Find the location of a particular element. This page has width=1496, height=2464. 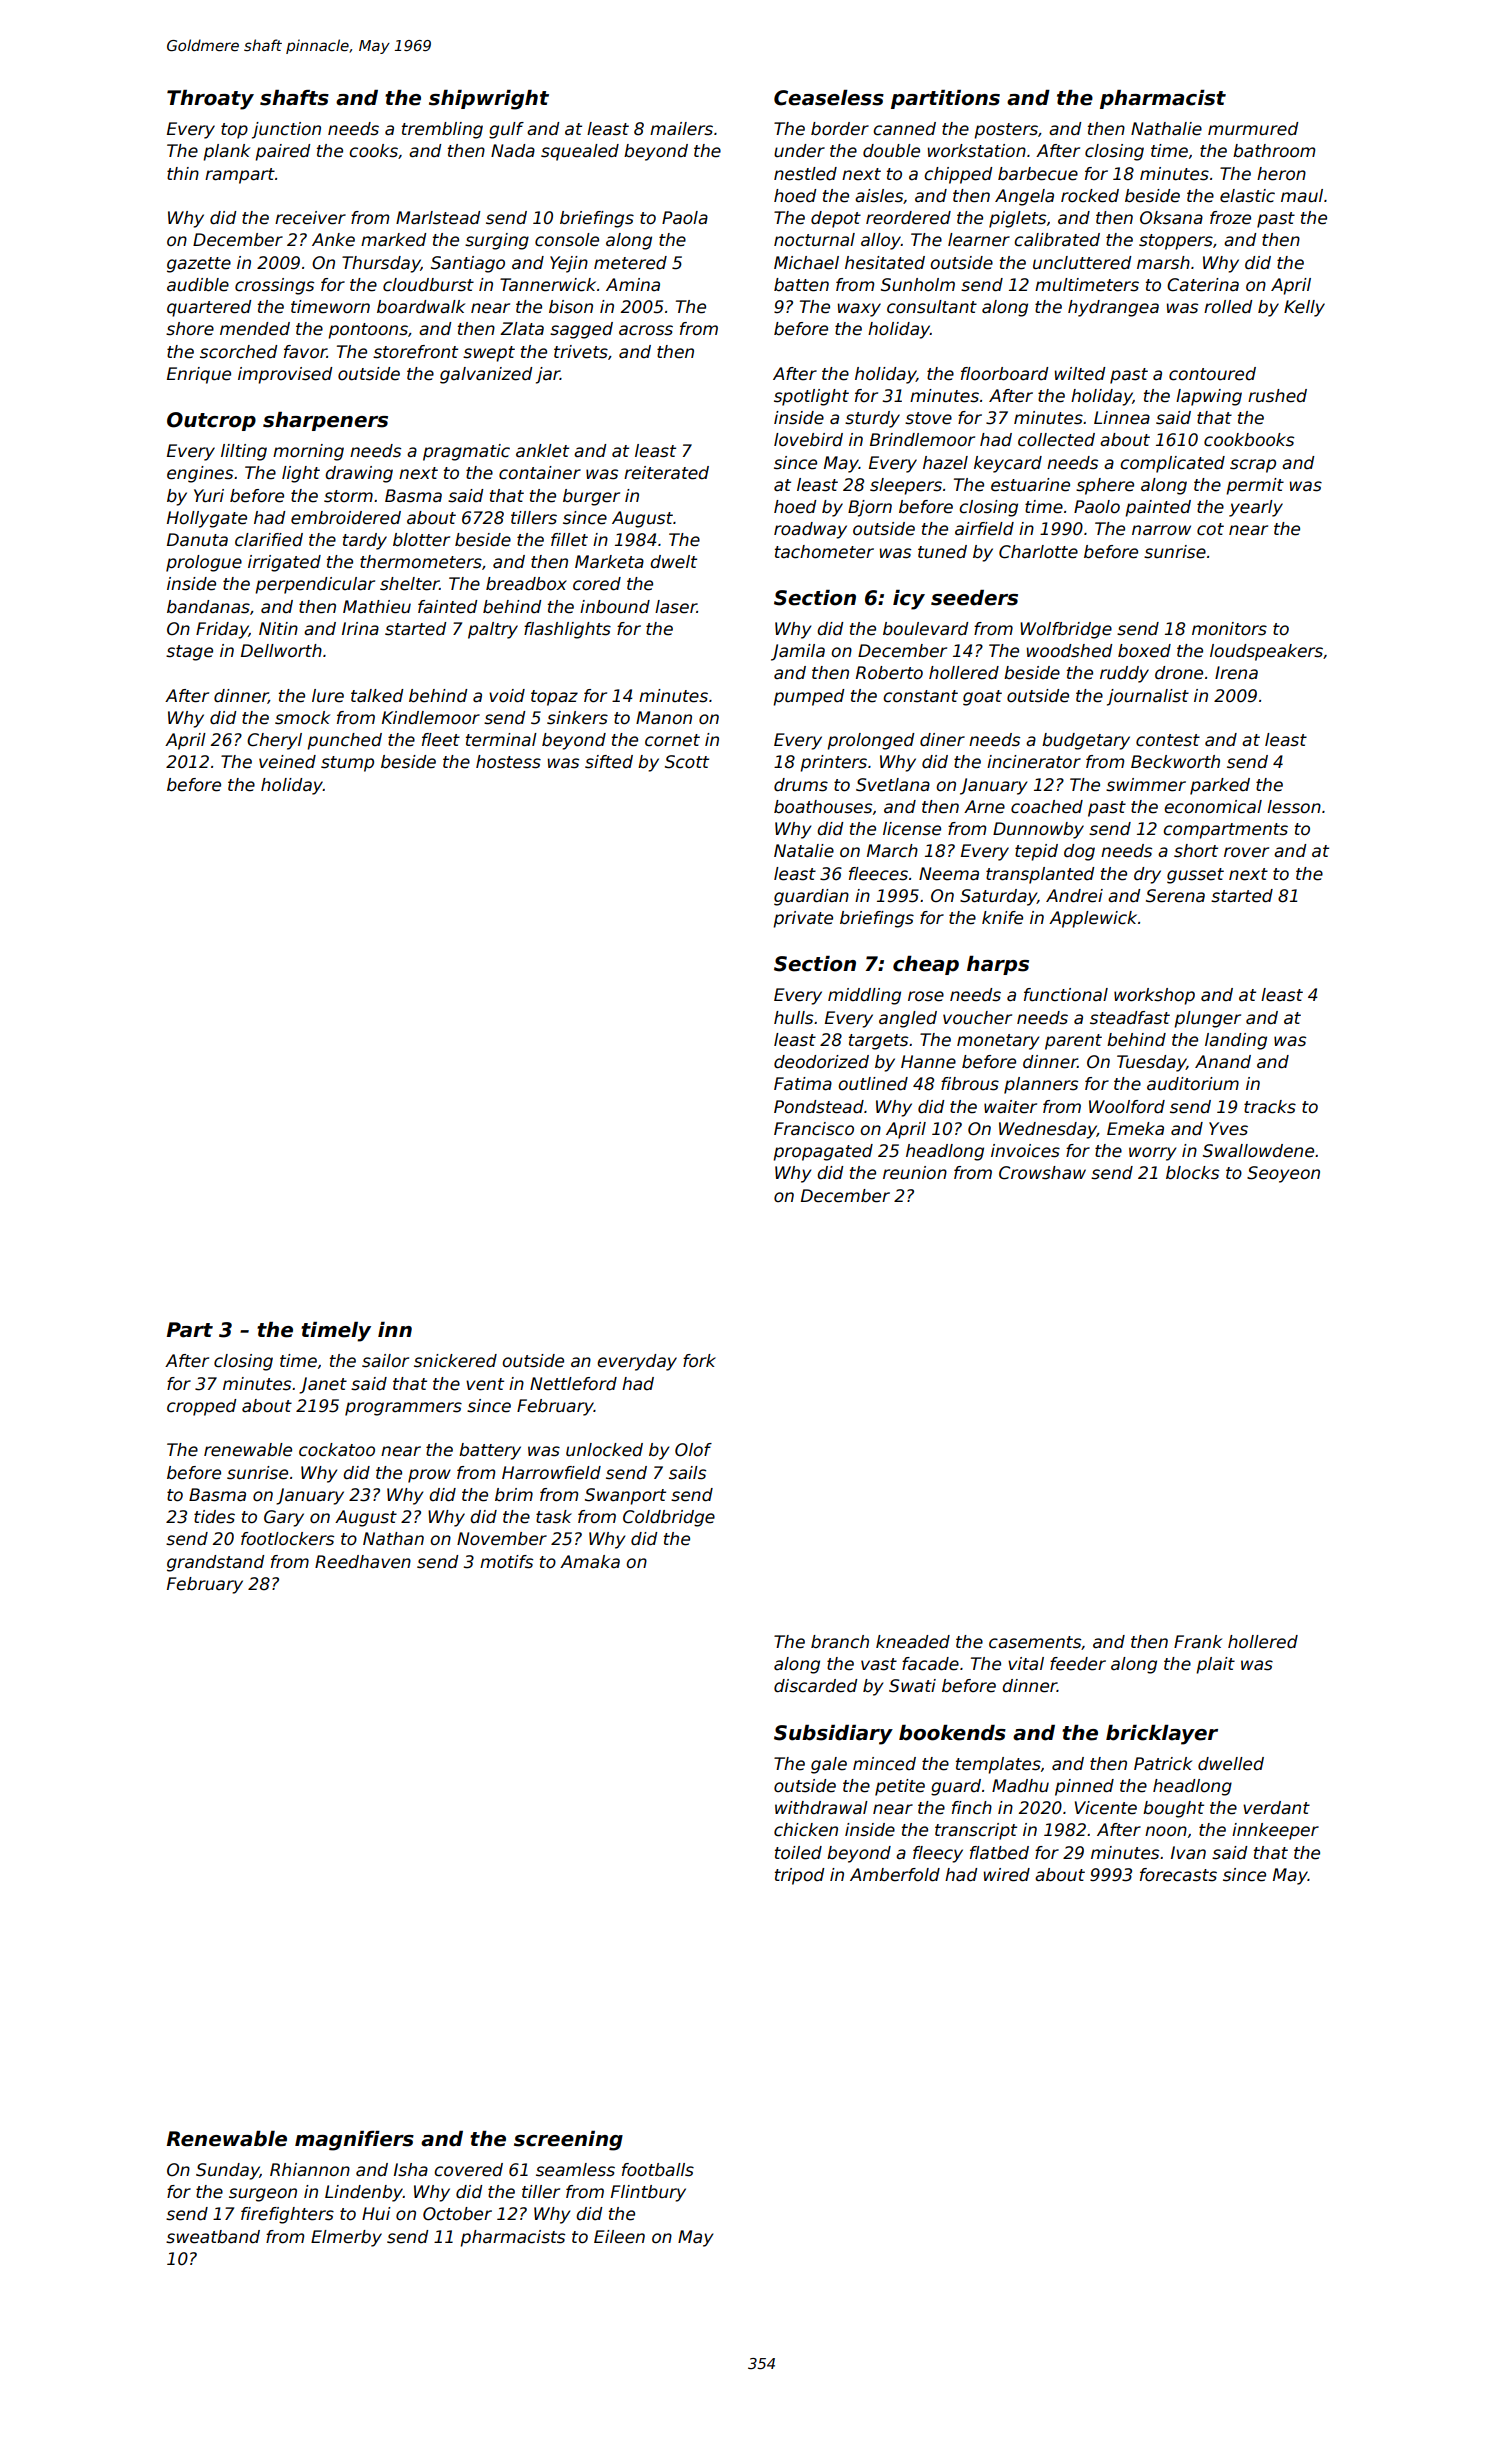

Crowshaw is located at coordinates (1042, 1173).
